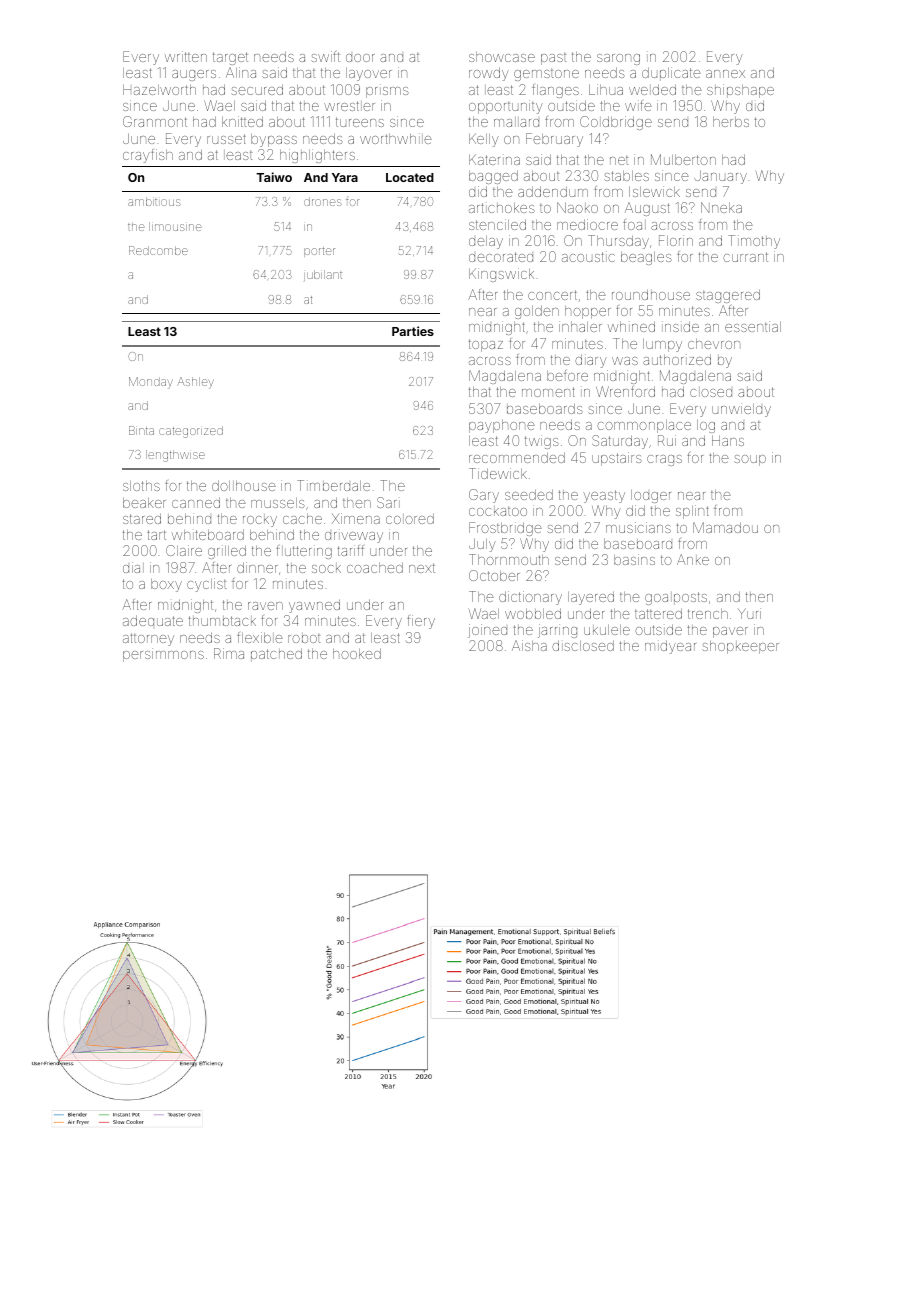 The height and width of the screenshot is (1316, 908). Describe the element at coordinates (677, 359) in the screenshot. I see `authorized` at that location.
